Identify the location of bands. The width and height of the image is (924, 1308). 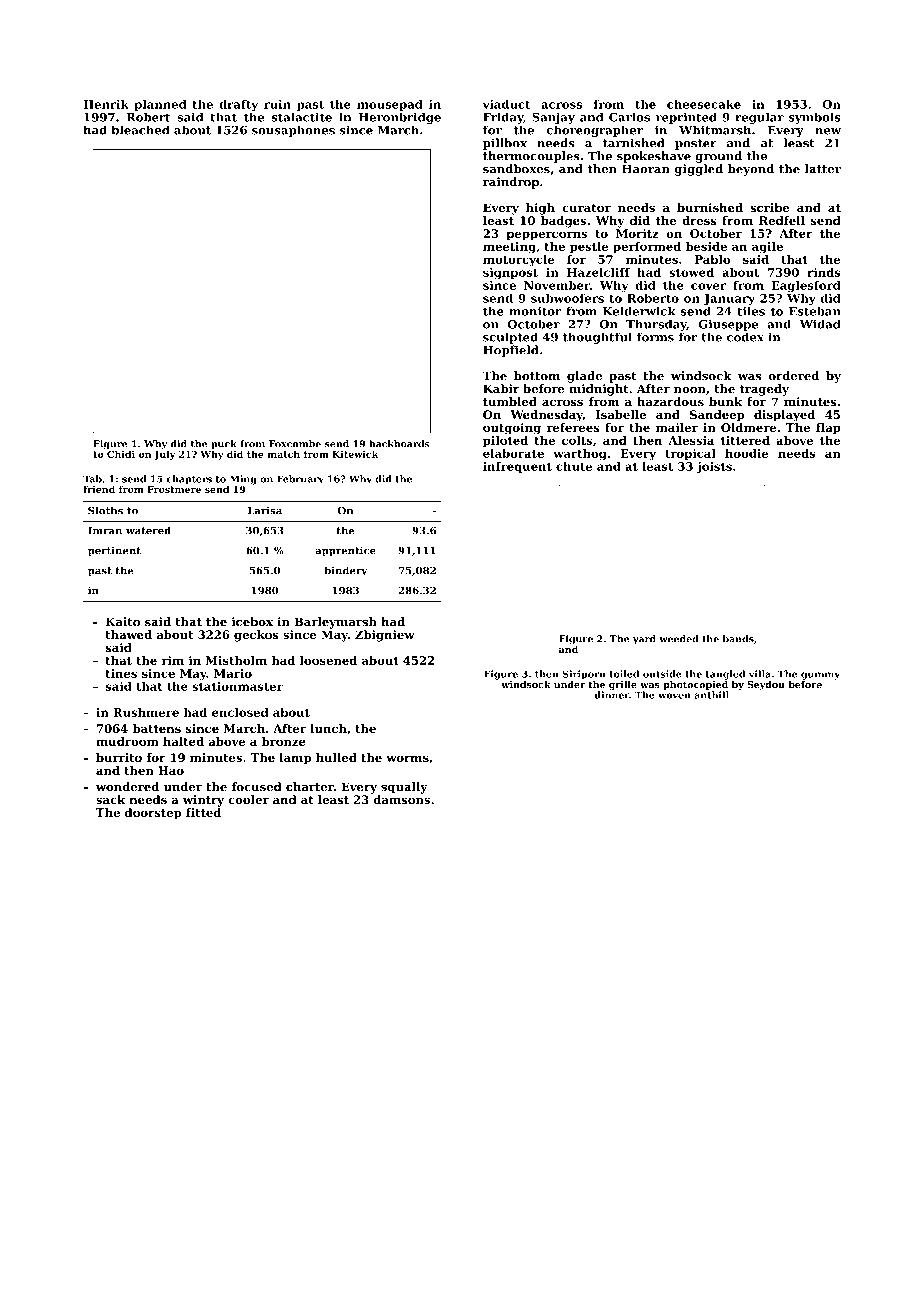
(738, 639).
